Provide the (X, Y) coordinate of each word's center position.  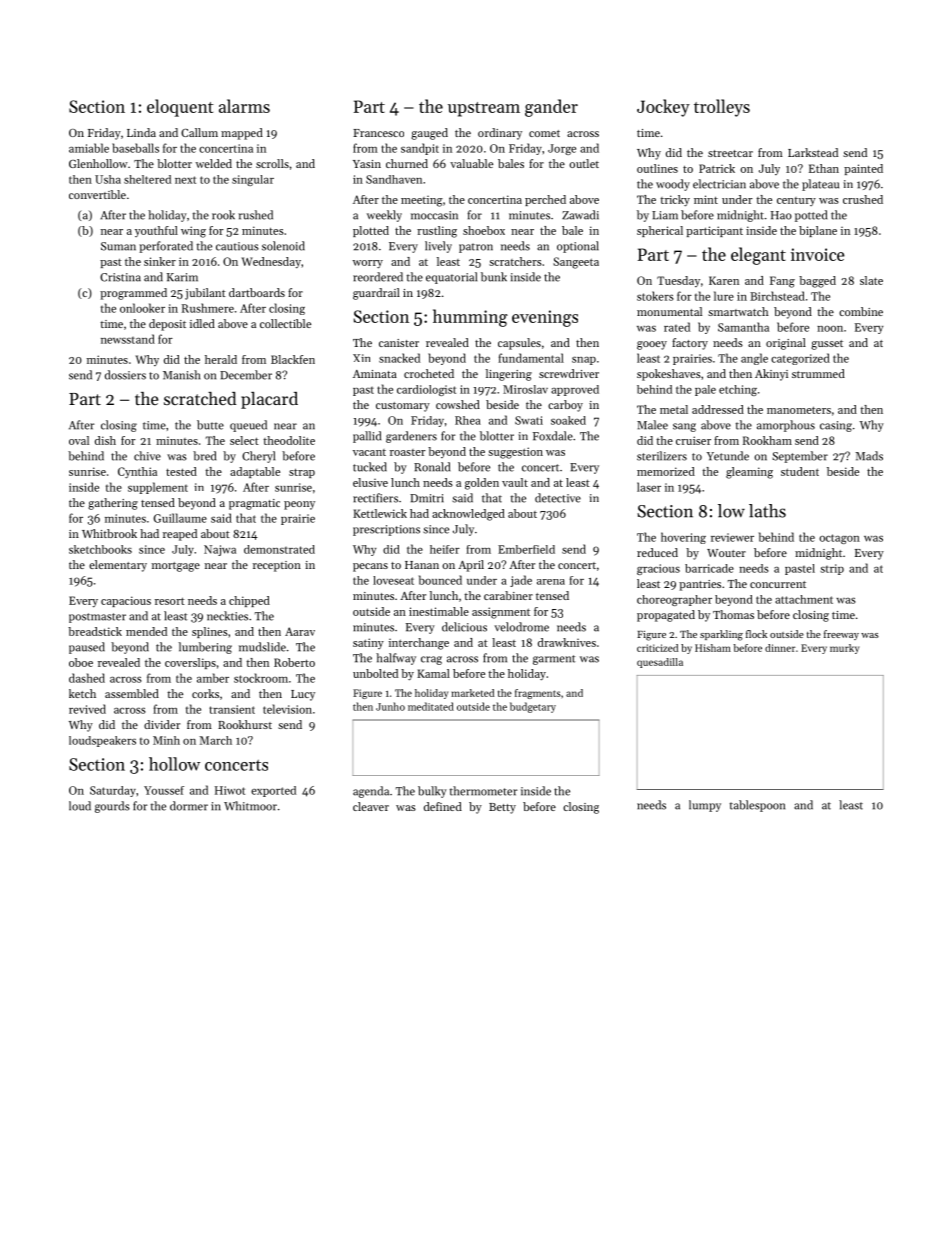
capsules (519, 344)
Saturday (113, 791)
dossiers (125, 375)
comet (544, 133)
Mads (869, 456)
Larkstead (813, 152)
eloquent (180, 108)
